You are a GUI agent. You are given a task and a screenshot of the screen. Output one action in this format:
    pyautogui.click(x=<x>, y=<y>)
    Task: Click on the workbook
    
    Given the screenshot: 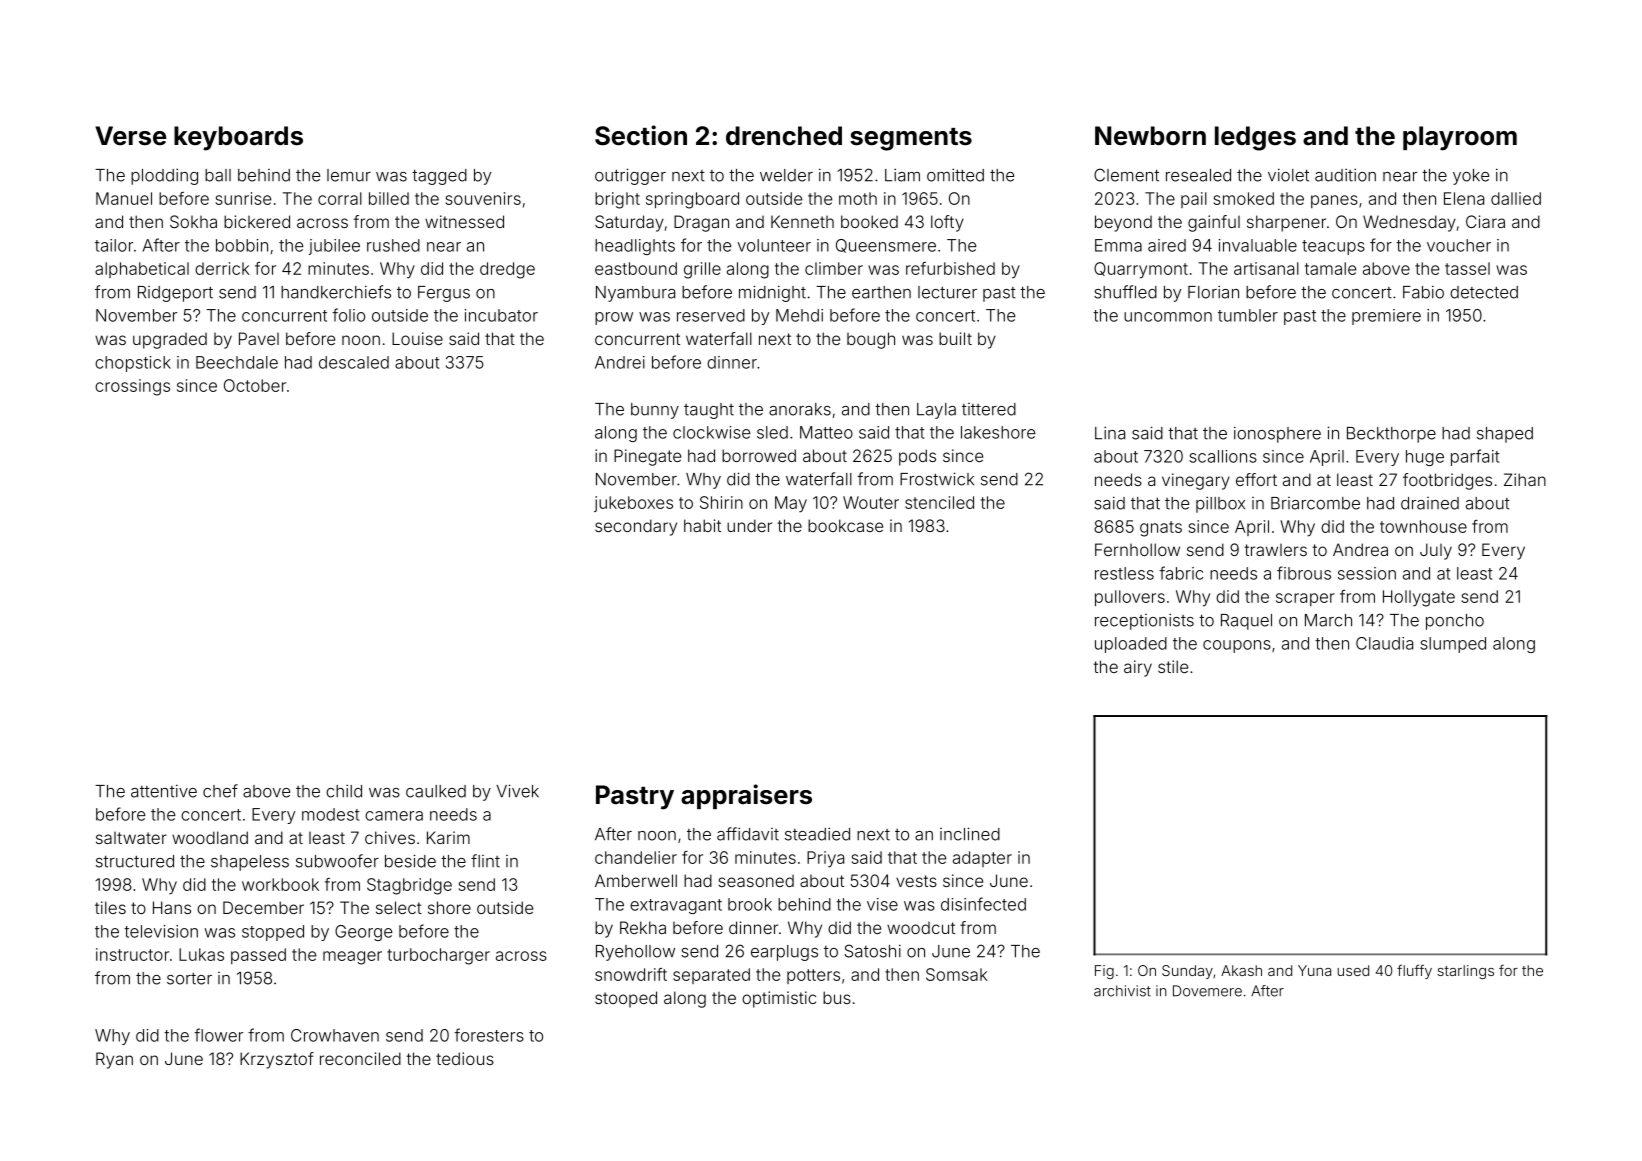 What is the action you would take?
    pyautogui.click(x=280, y=884)
